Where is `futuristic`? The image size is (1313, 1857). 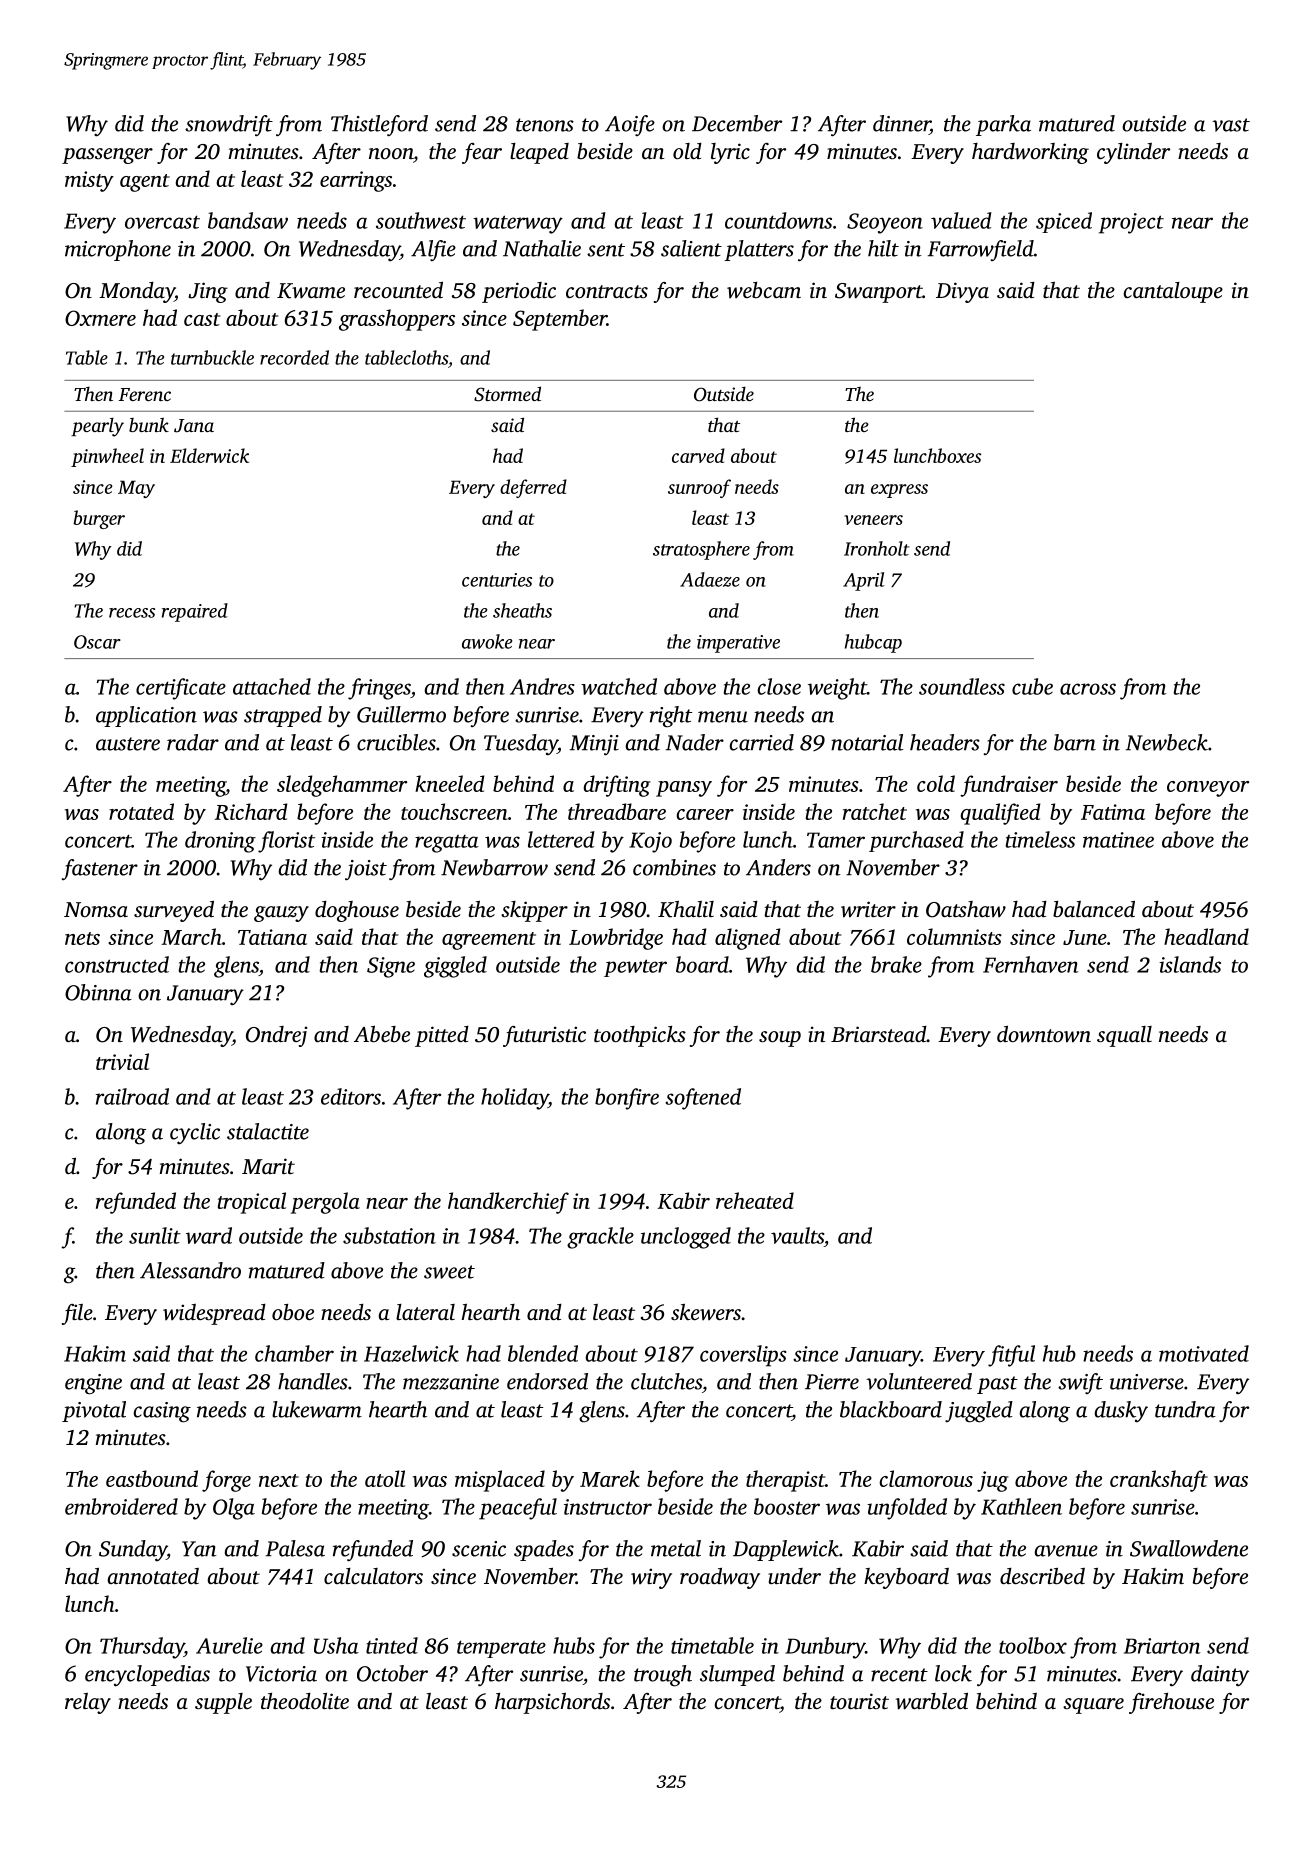 futuristic is located at coordinates (544, 1036).
